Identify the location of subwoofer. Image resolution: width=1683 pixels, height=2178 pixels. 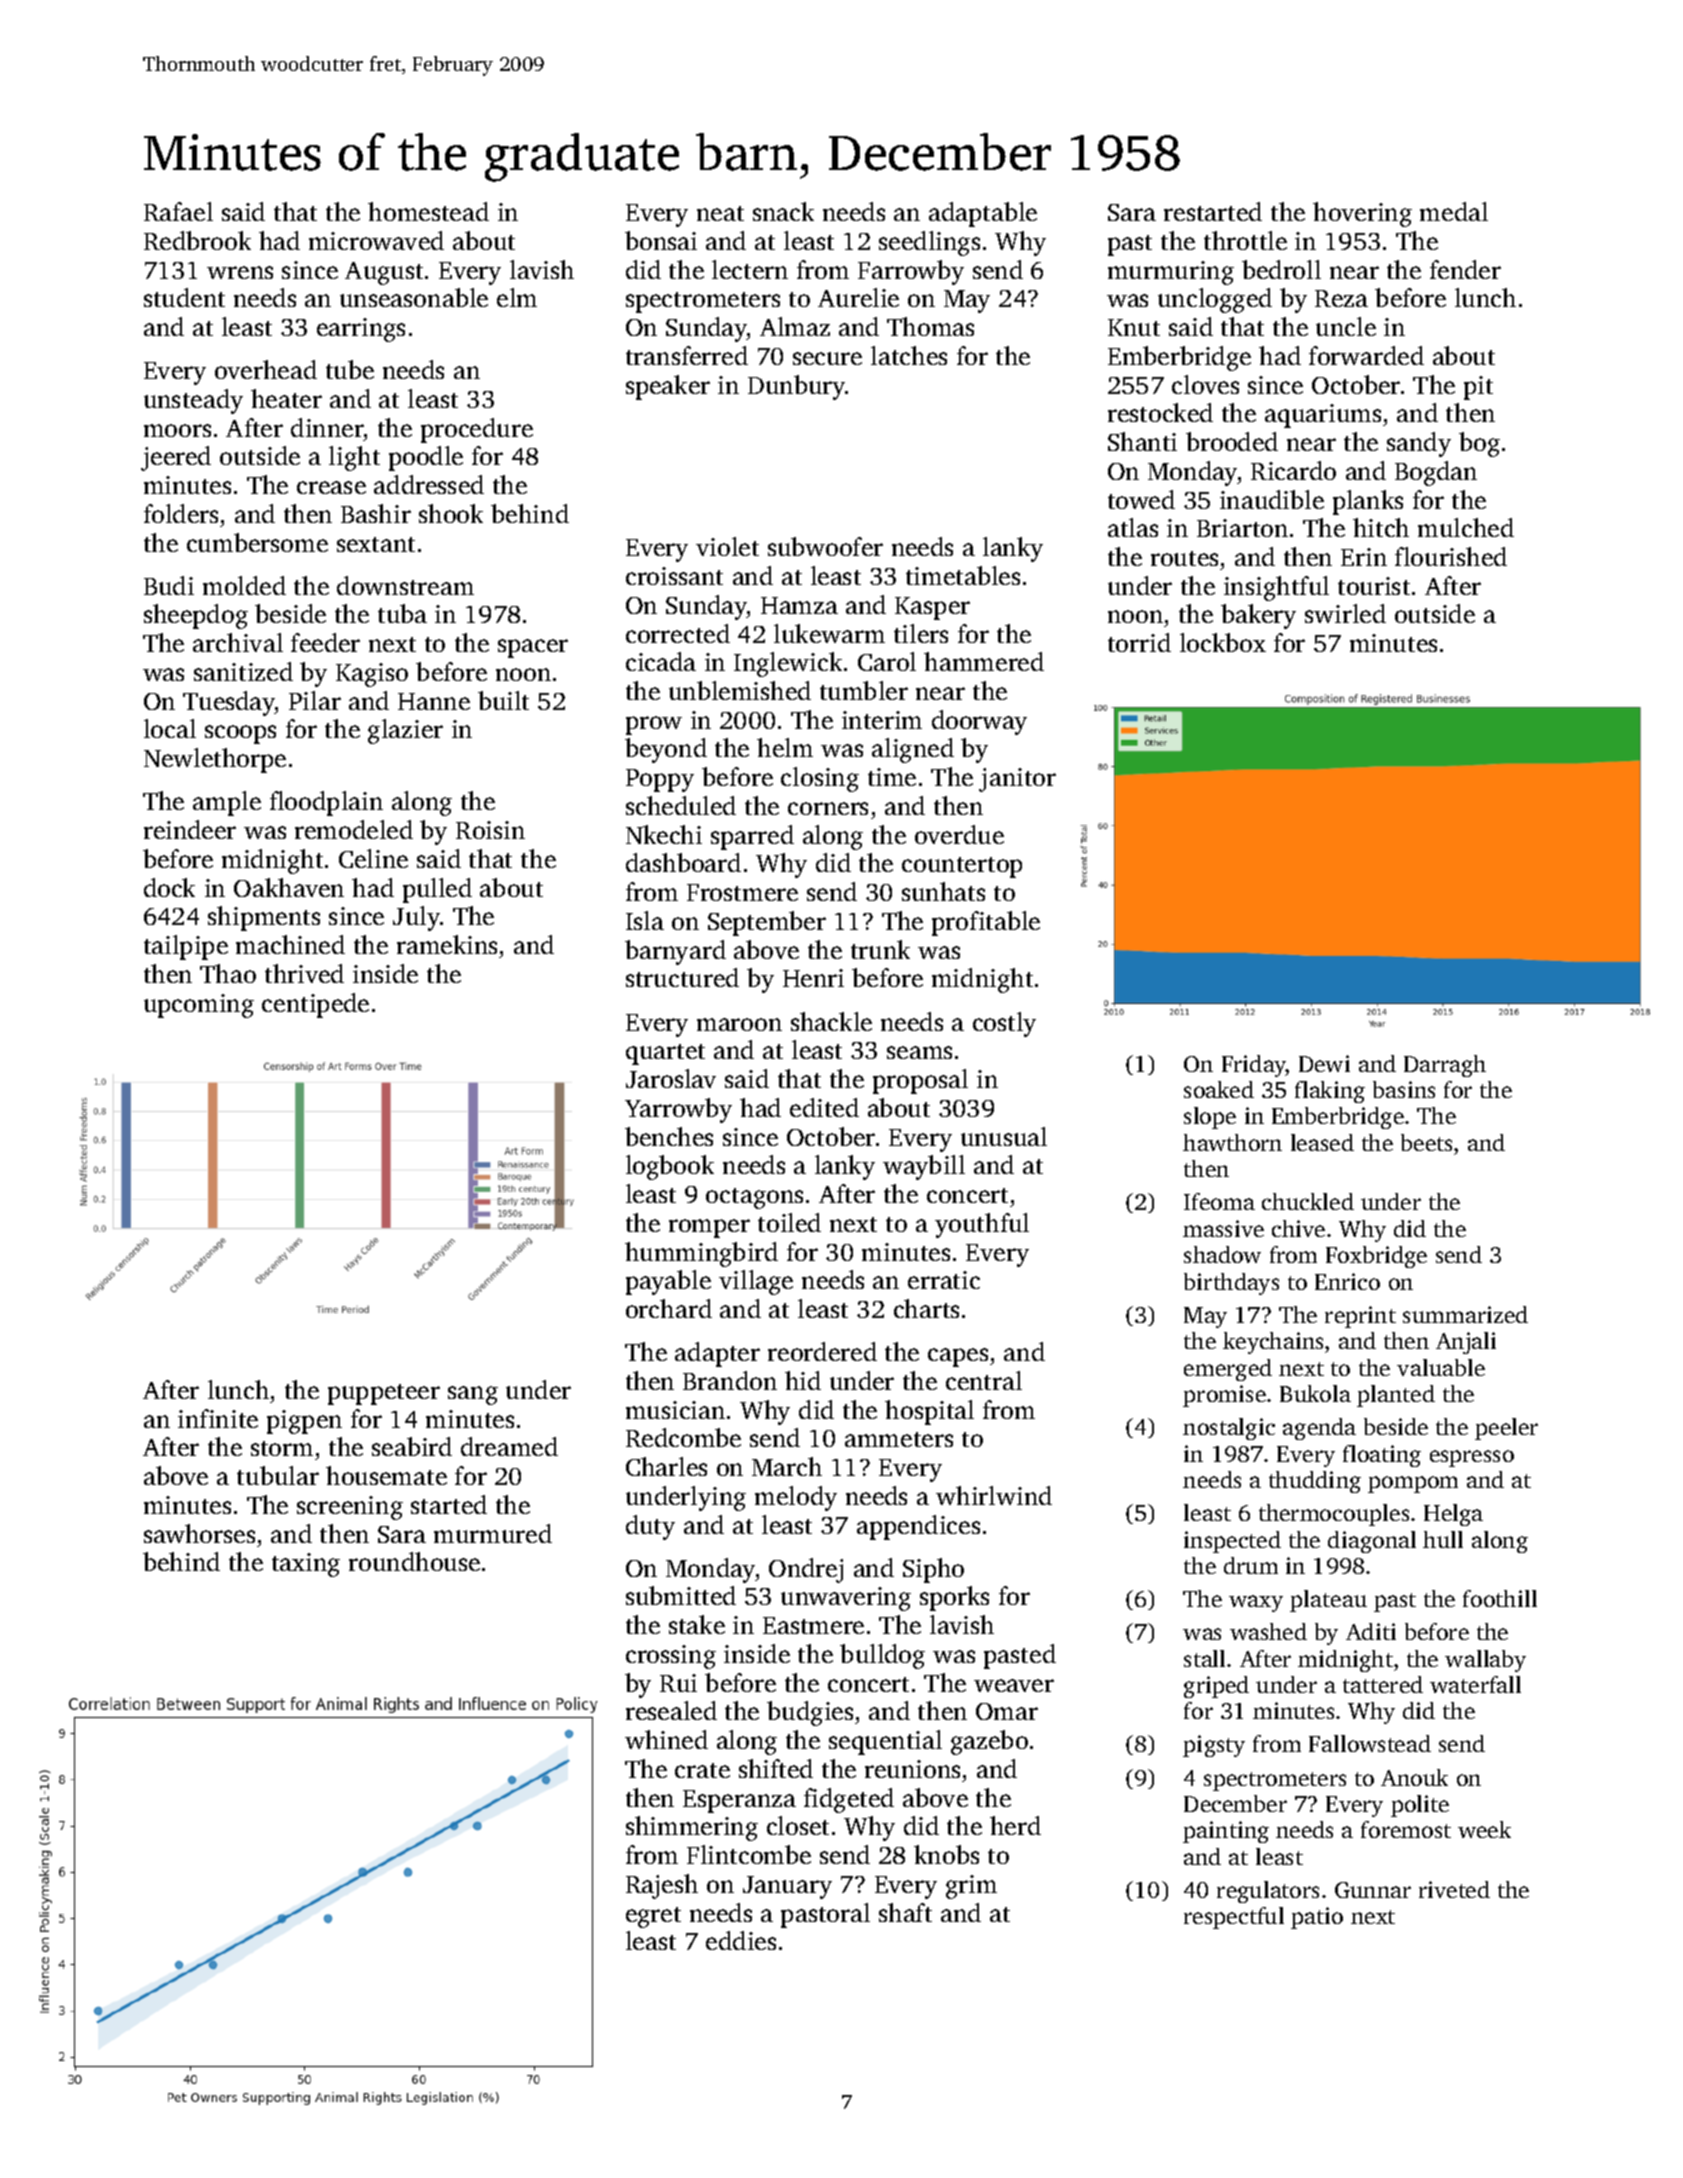
(825, 546).
